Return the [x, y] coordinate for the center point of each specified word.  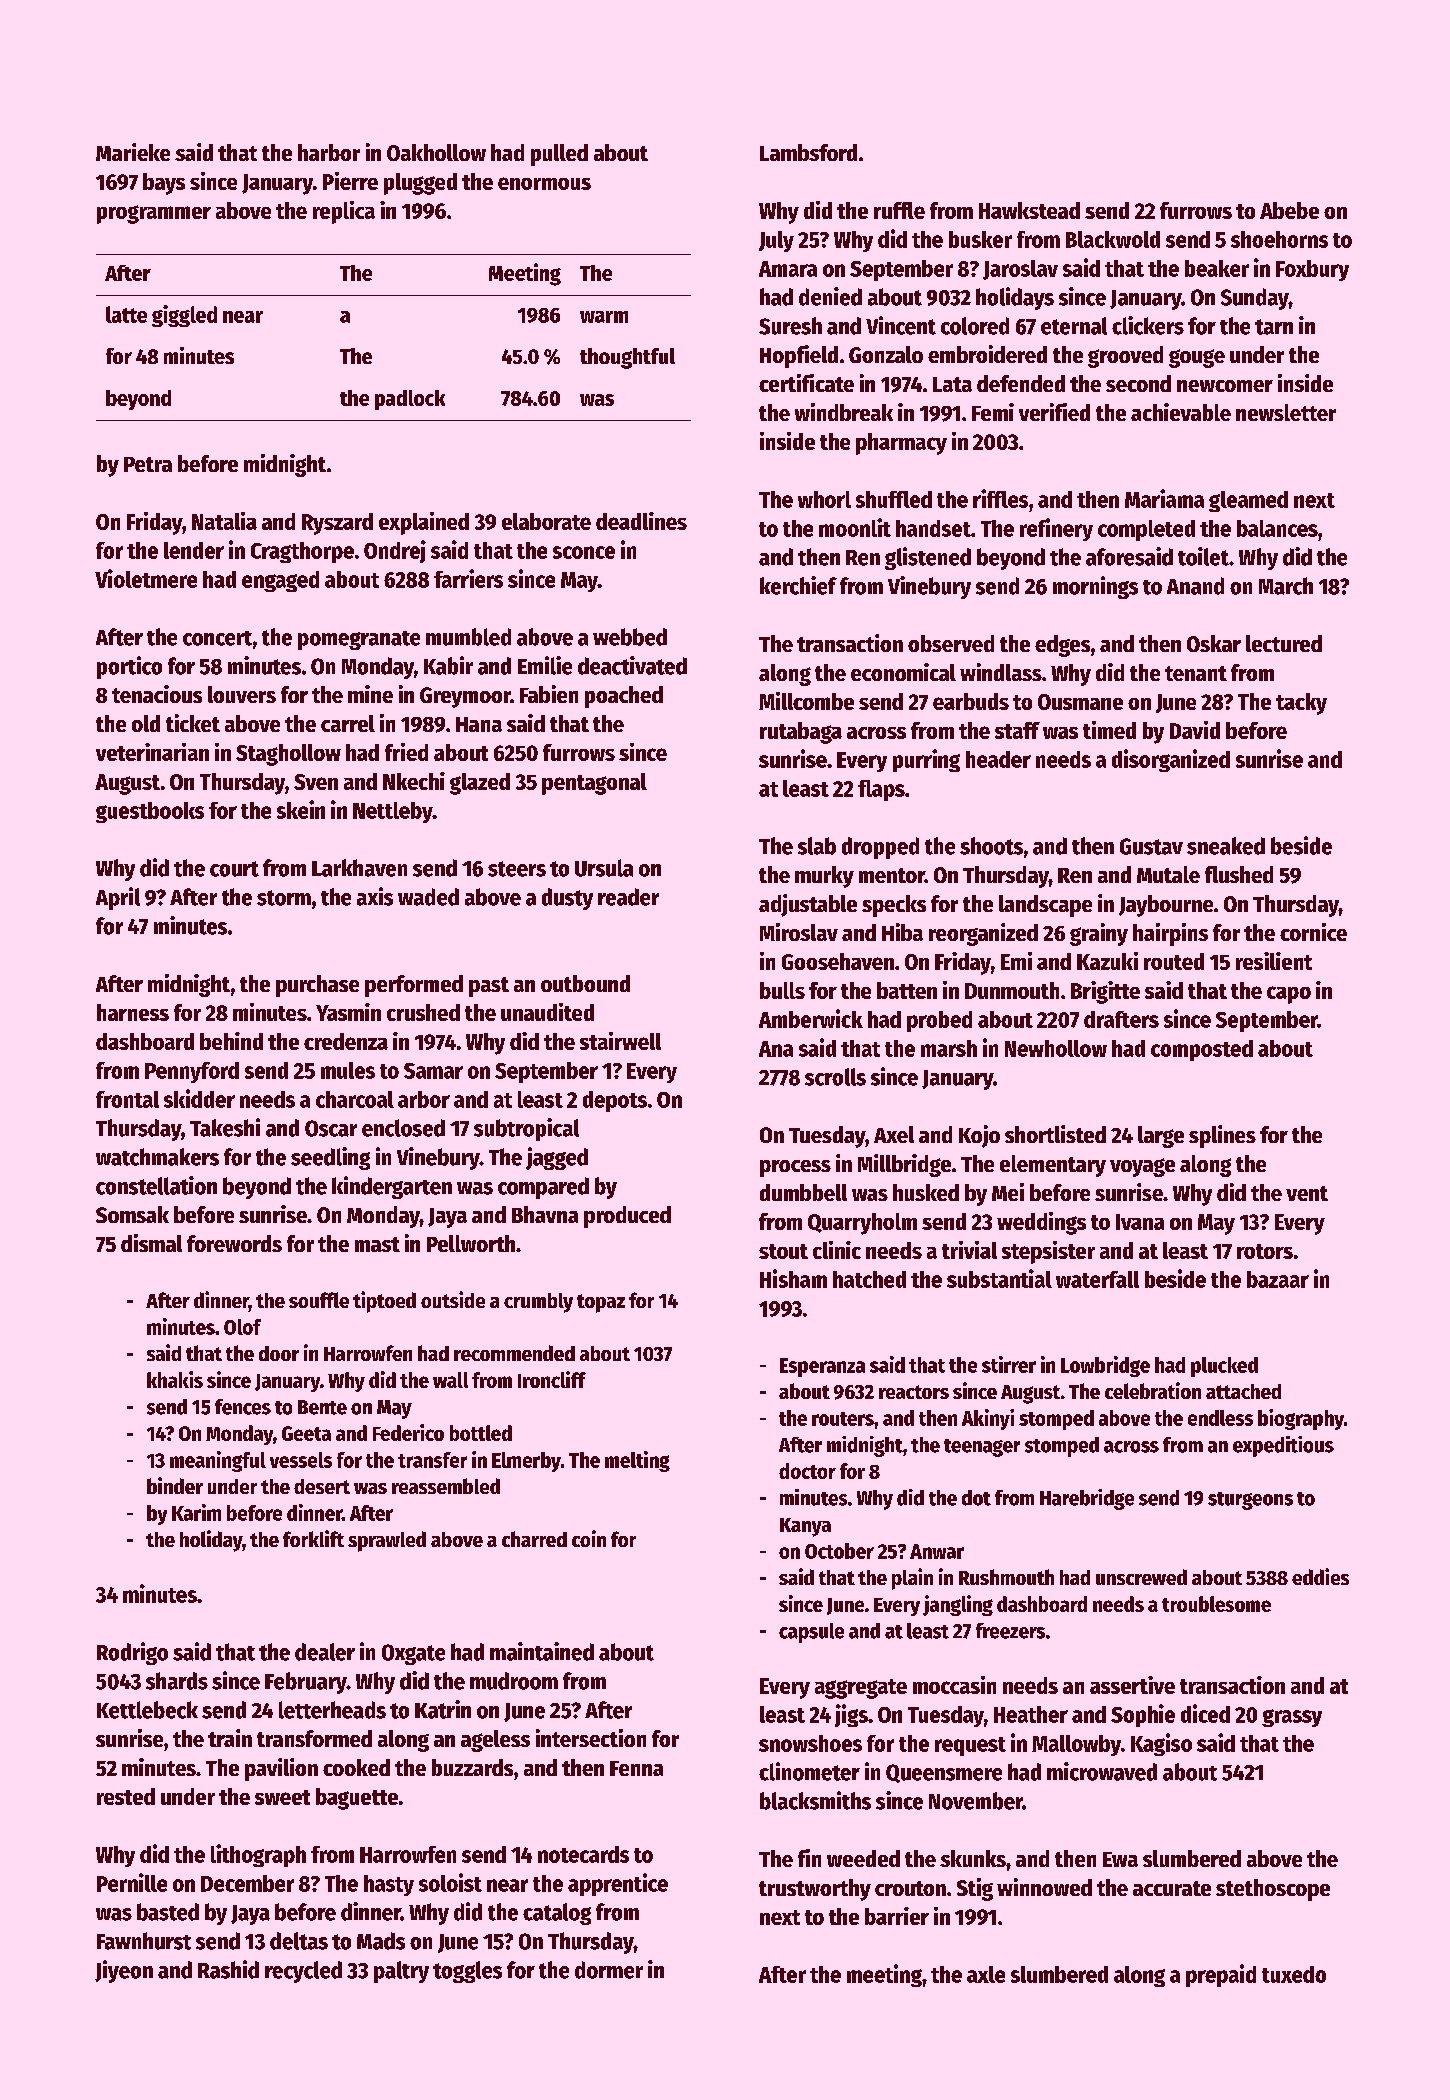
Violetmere [146, 578]
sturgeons [1250, 1501]
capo [1289, 995]
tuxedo [1294, 1974]
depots [615, 1101]
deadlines [641, 521]
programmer [154, 214]
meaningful [218, 1461]
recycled [303, 1972]
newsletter [1286, 412]
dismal [151, 1243]
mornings [1095, 587]
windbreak [844, 412]
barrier [897, 1916]
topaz [601, 1303]
